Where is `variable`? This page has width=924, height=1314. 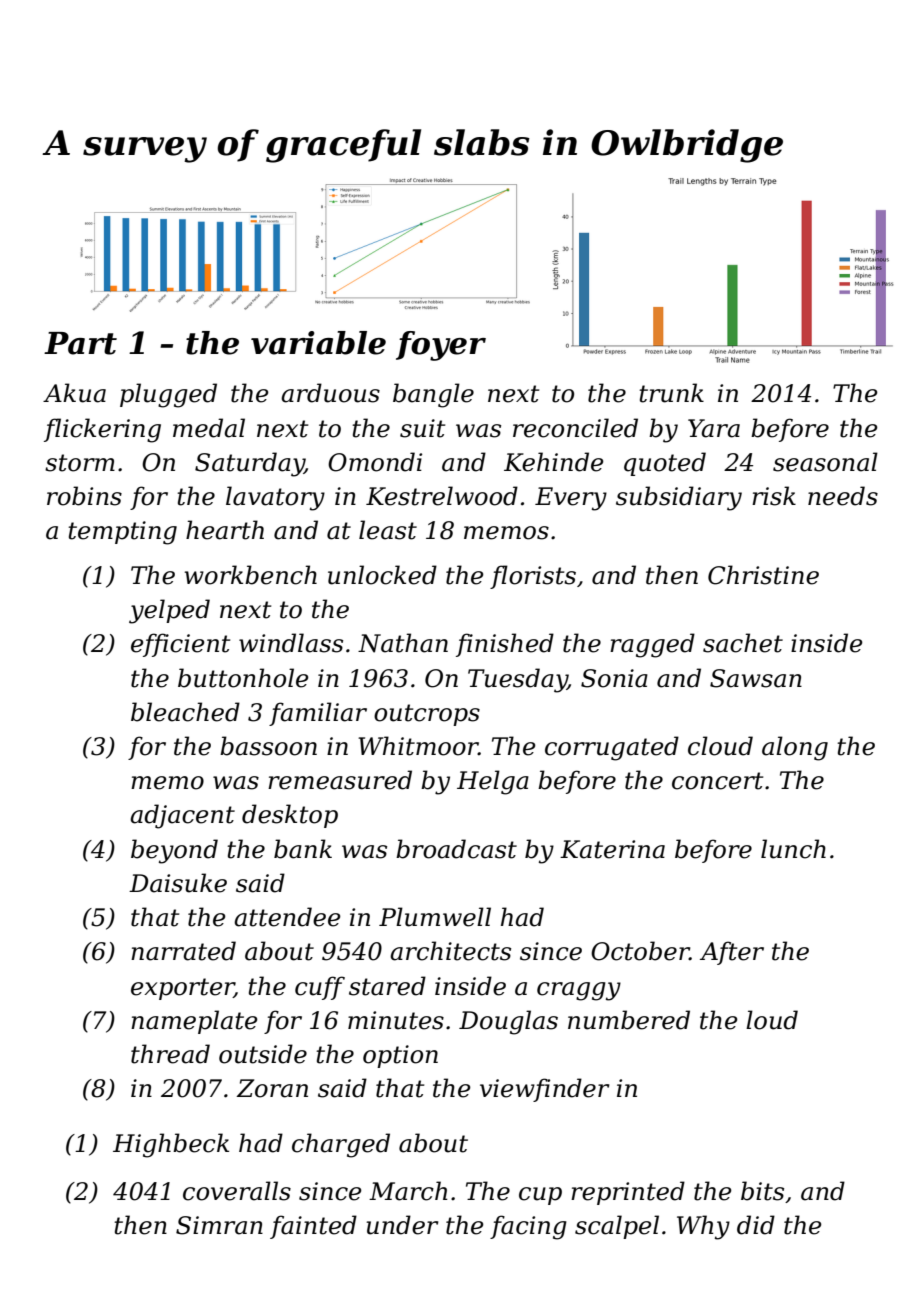
variable is located at coordinates (318, 343).
